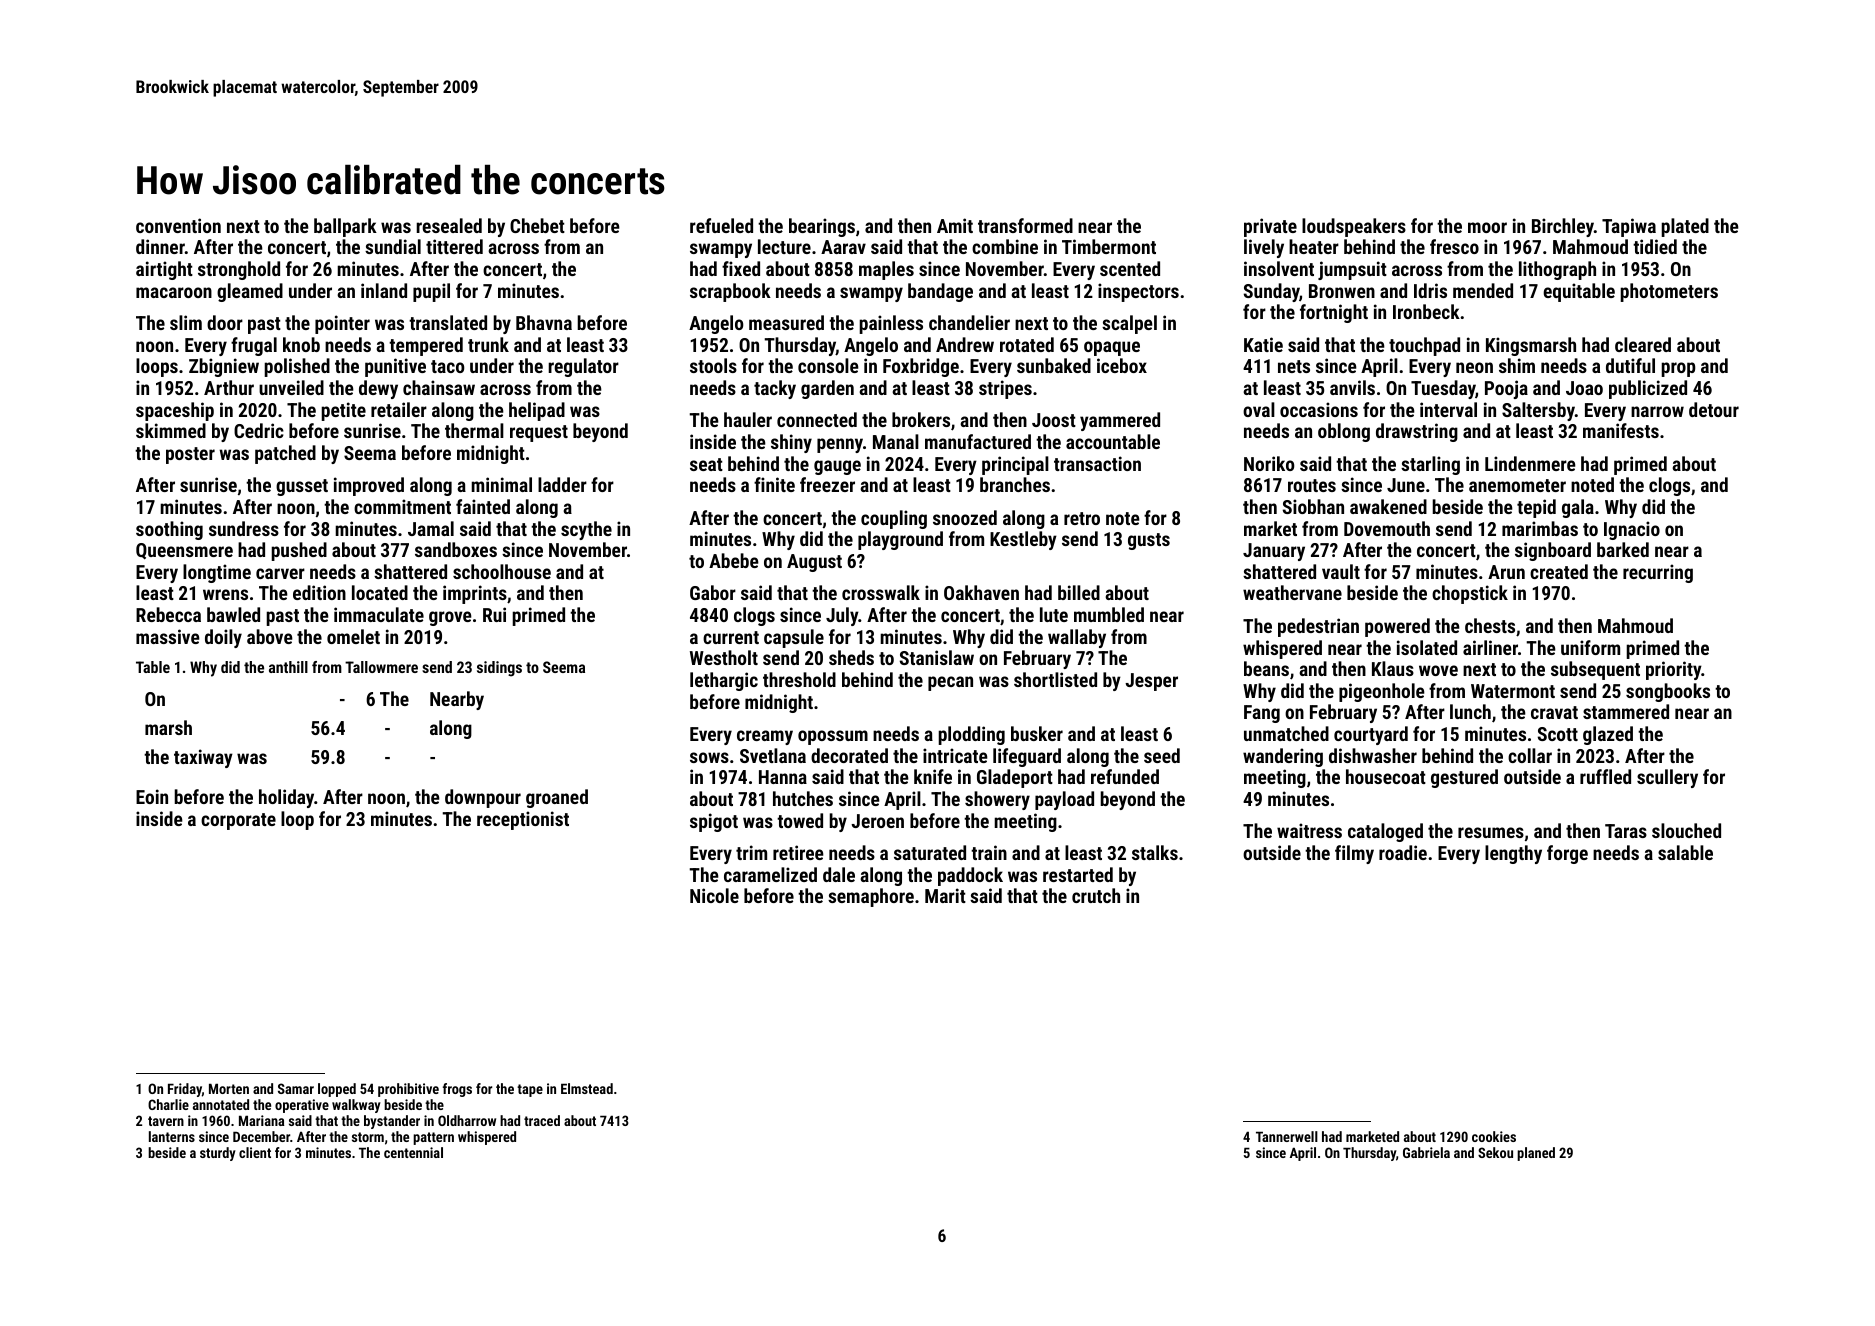  What do you see at coordinates (933, 776) in the screenshot?
I see `knife` at bounding box center [933, 776].
